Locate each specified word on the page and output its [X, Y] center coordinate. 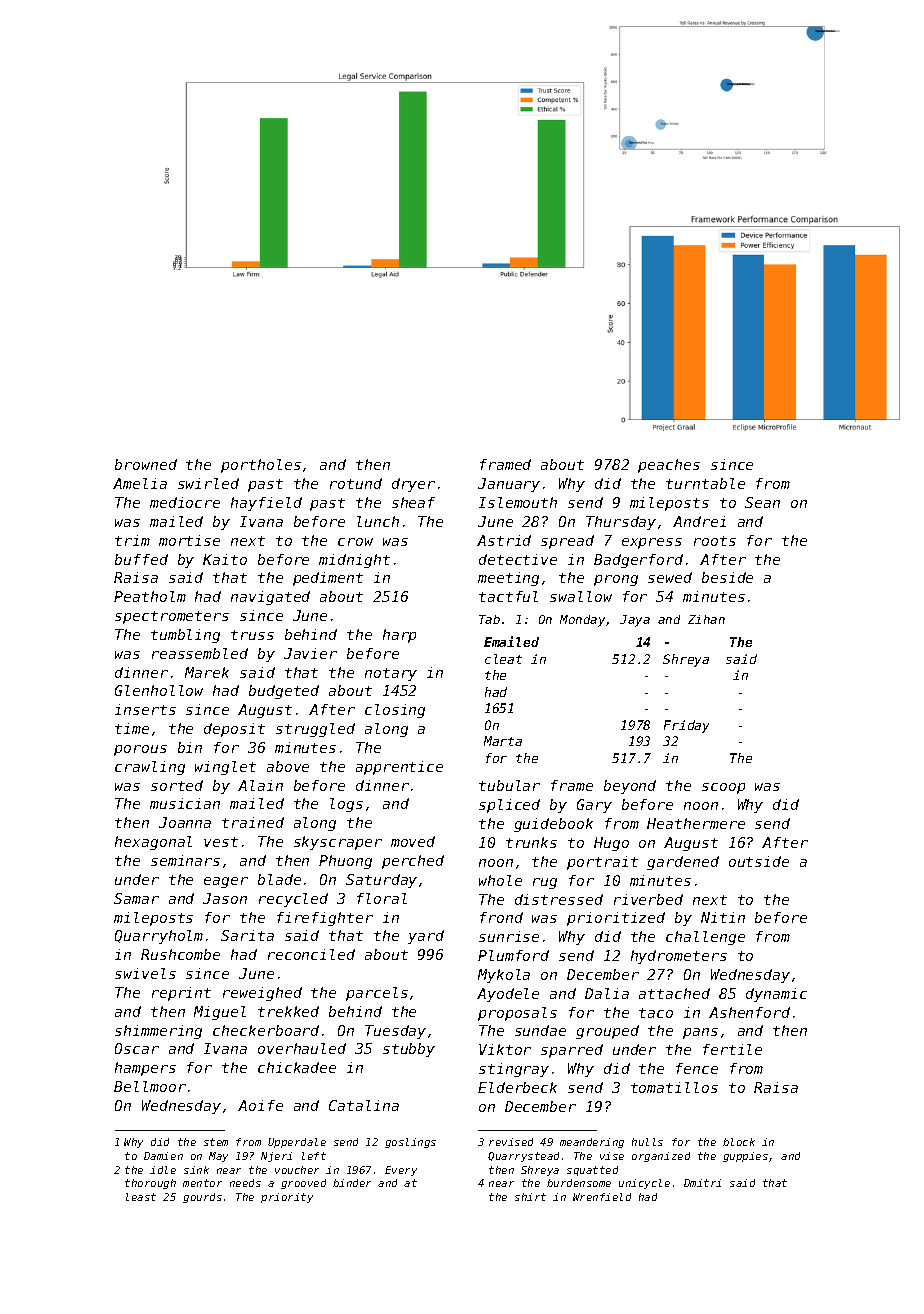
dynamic [776, 995]
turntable [705, 483]
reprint [181, 994]
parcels [377, 994]
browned [146, 464]
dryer [413, 485]
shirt [530, 1197]
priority [287, 1198]
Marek [207, 672]
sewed [670, 577]
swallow [581, 596]
